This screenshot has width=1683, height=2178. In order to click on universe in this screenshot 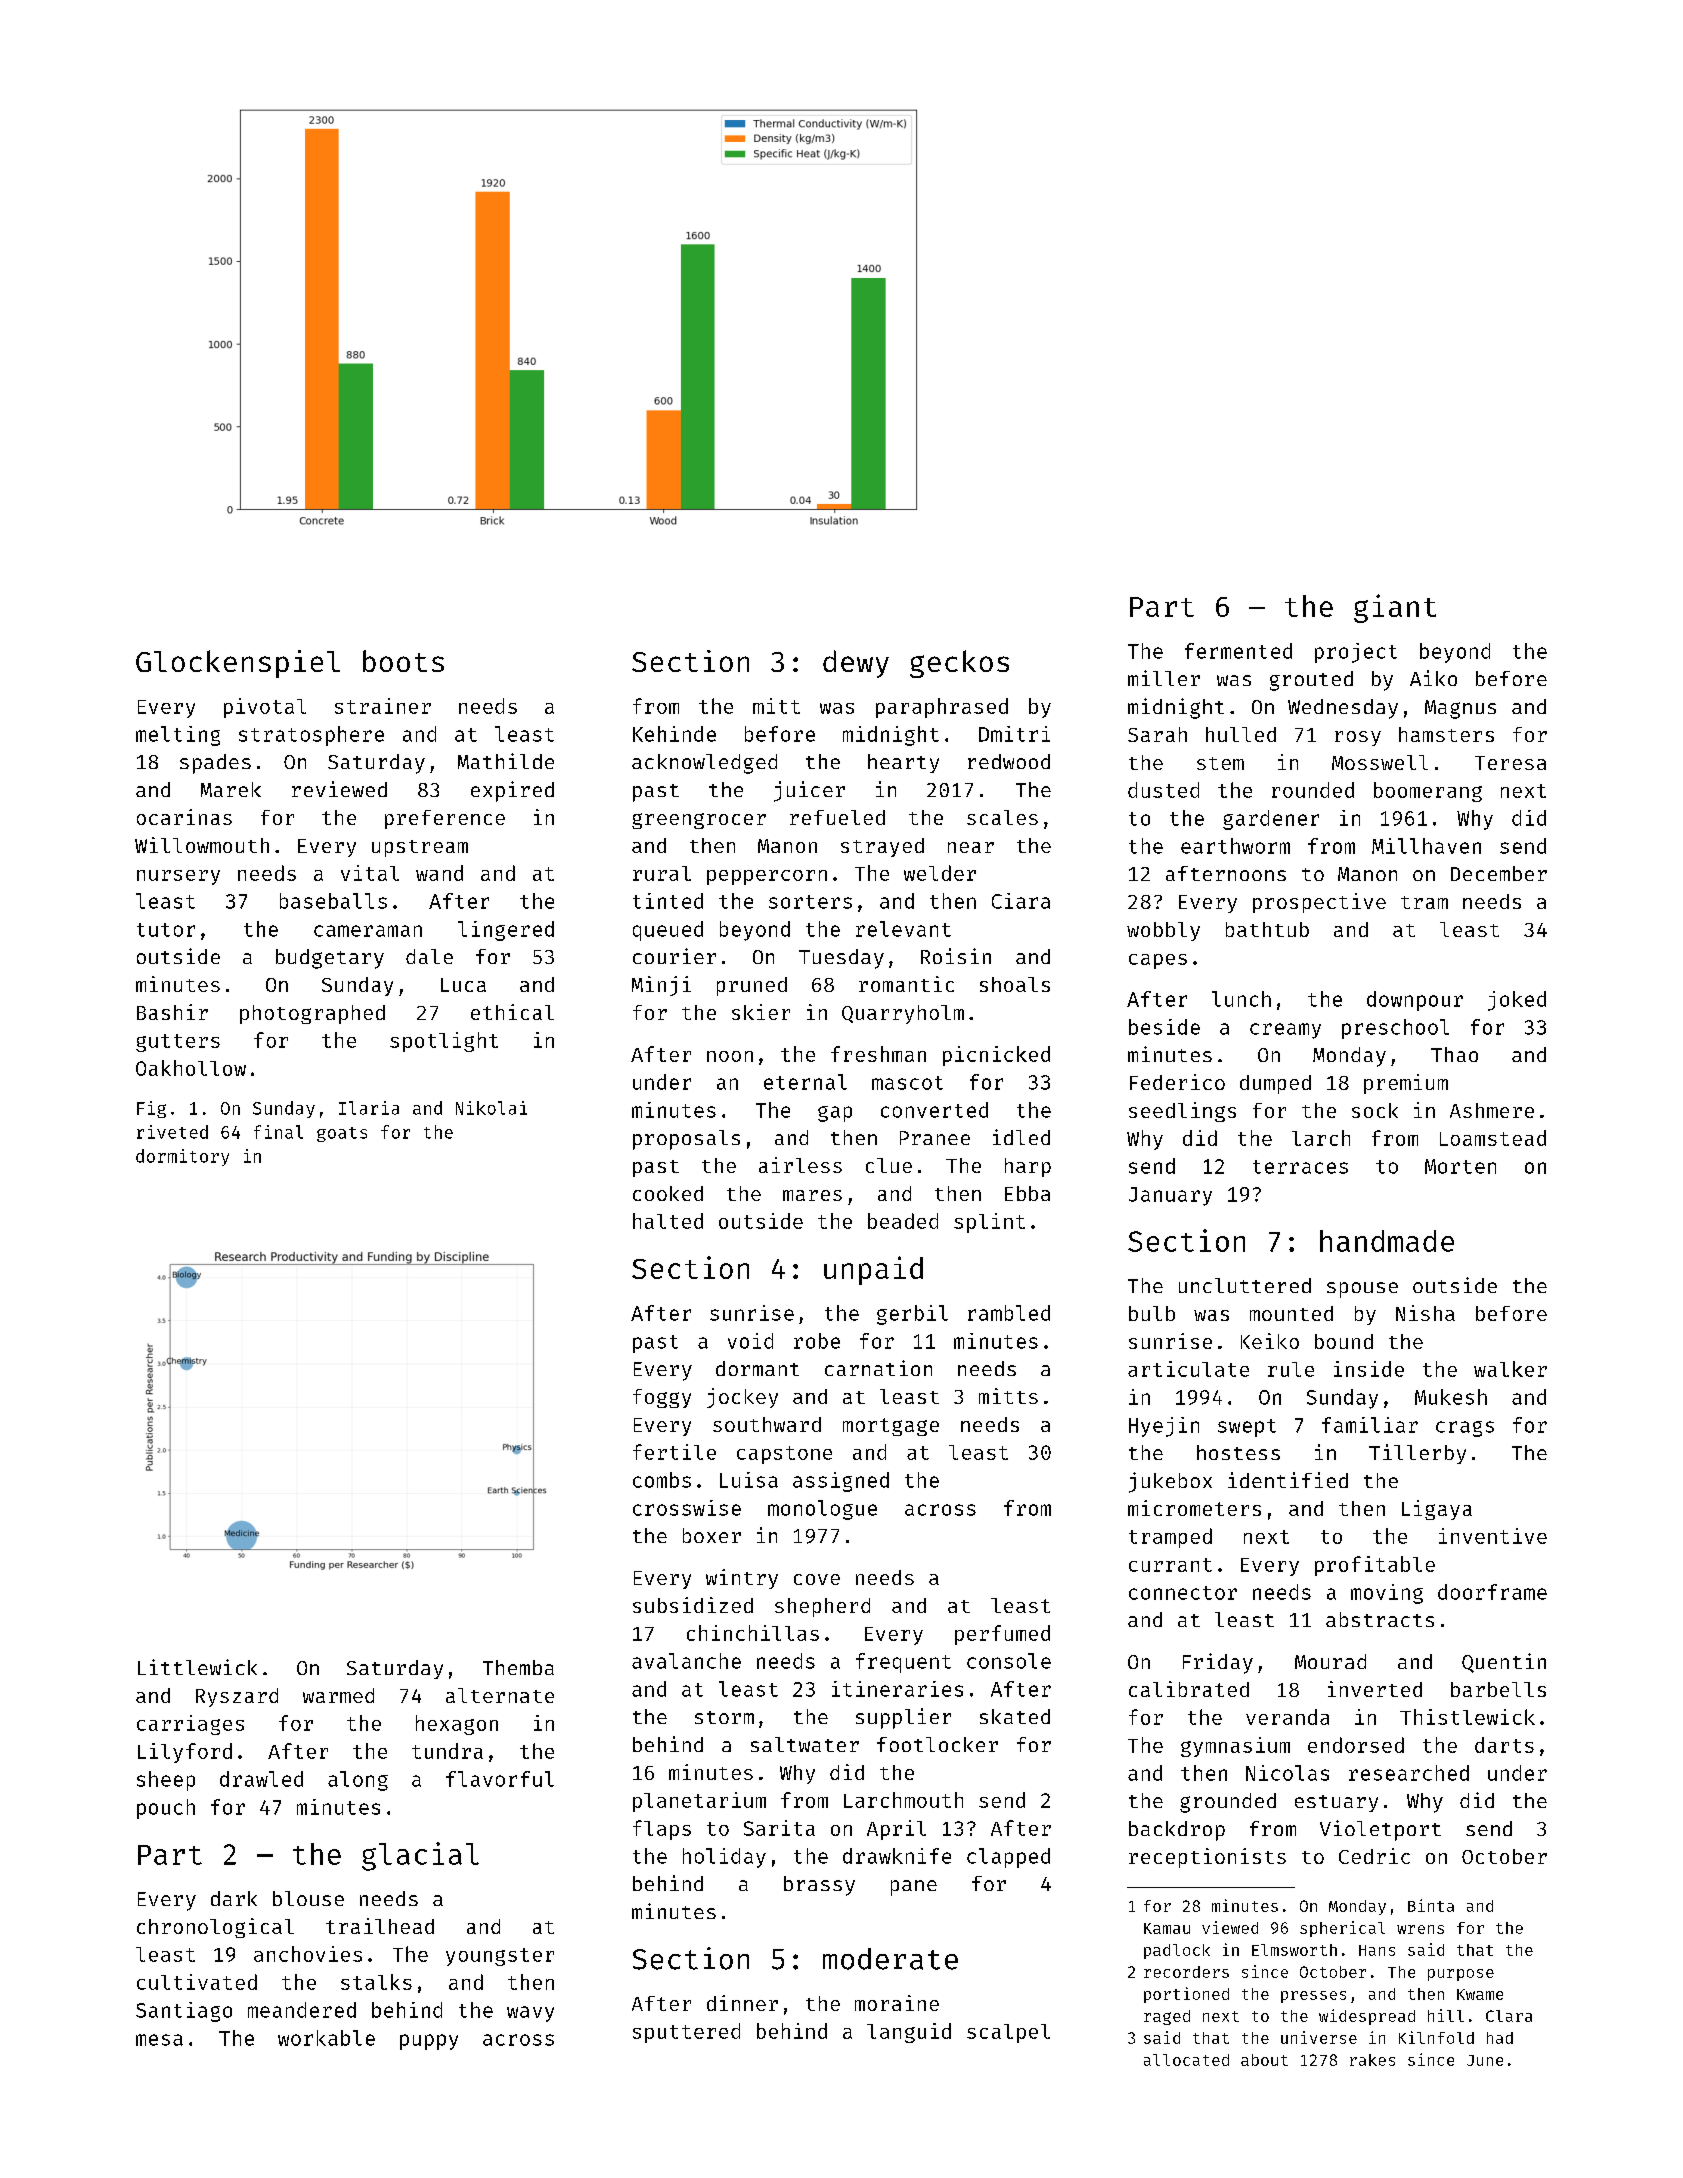, I will do `click(1319, 2037)`.
